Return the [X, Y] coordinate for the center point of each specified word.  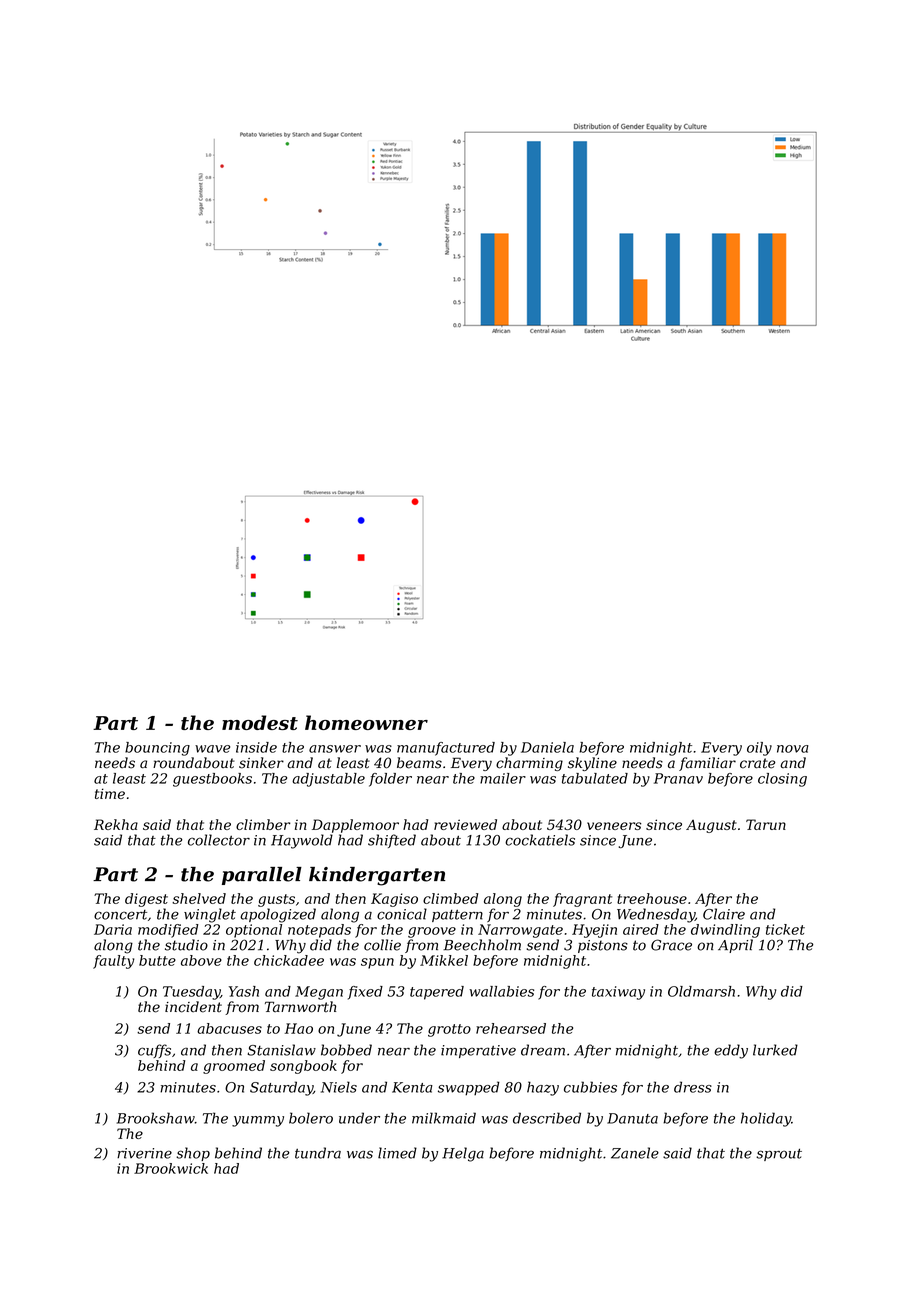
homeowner [366, 722]
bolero [311, 1118]
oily [759, 749]
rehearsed [511, 1028]
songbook [303, 1067]
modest [260, 722]
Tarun [766, 824]
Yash [244, 991]
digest [146, 900]
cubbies [590, 1087]
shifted [392, 841]
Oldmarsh [701, 991]
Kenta [412, 1087]
